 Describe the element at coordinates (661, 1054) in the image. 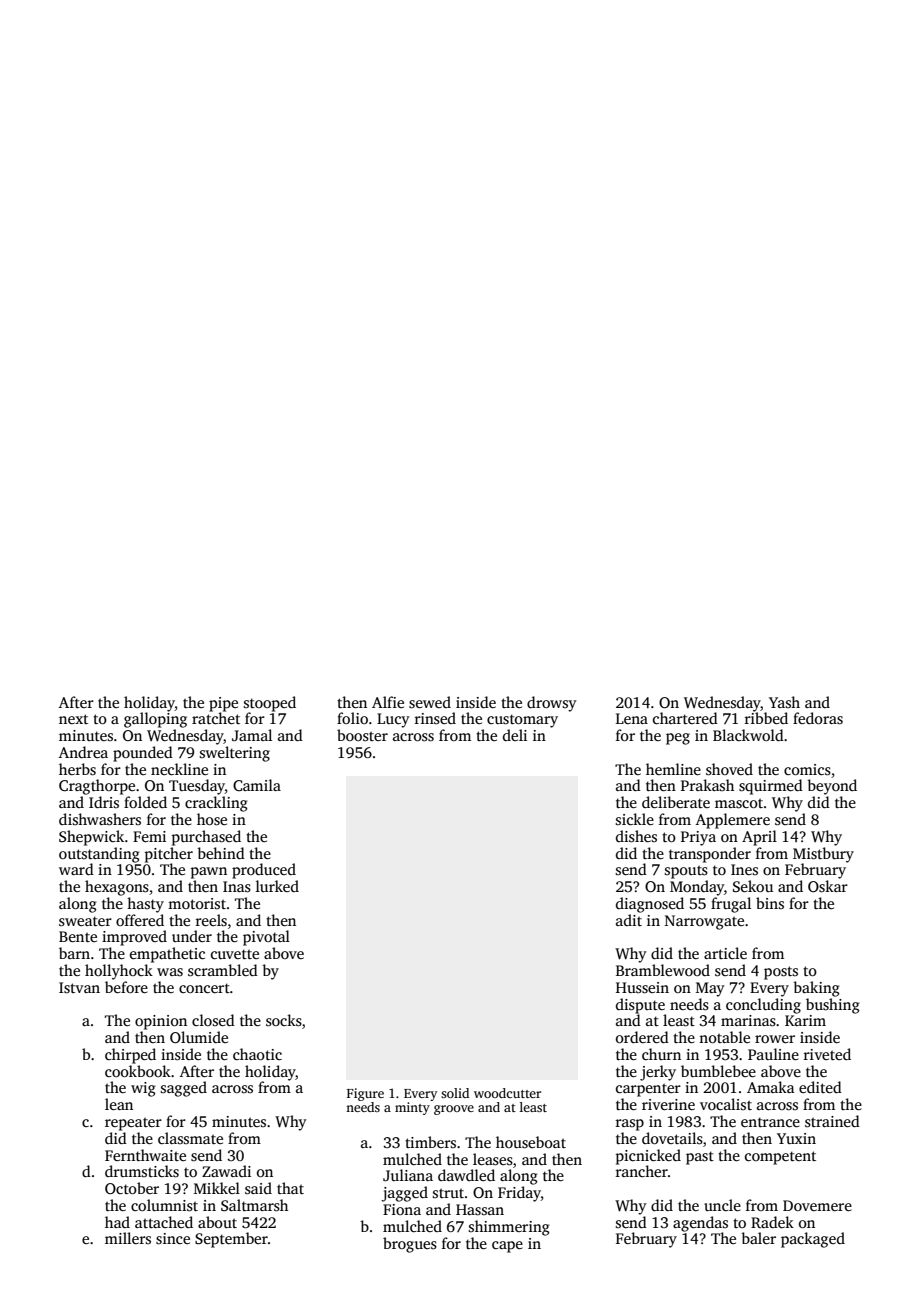

I see `churn` at that location.
